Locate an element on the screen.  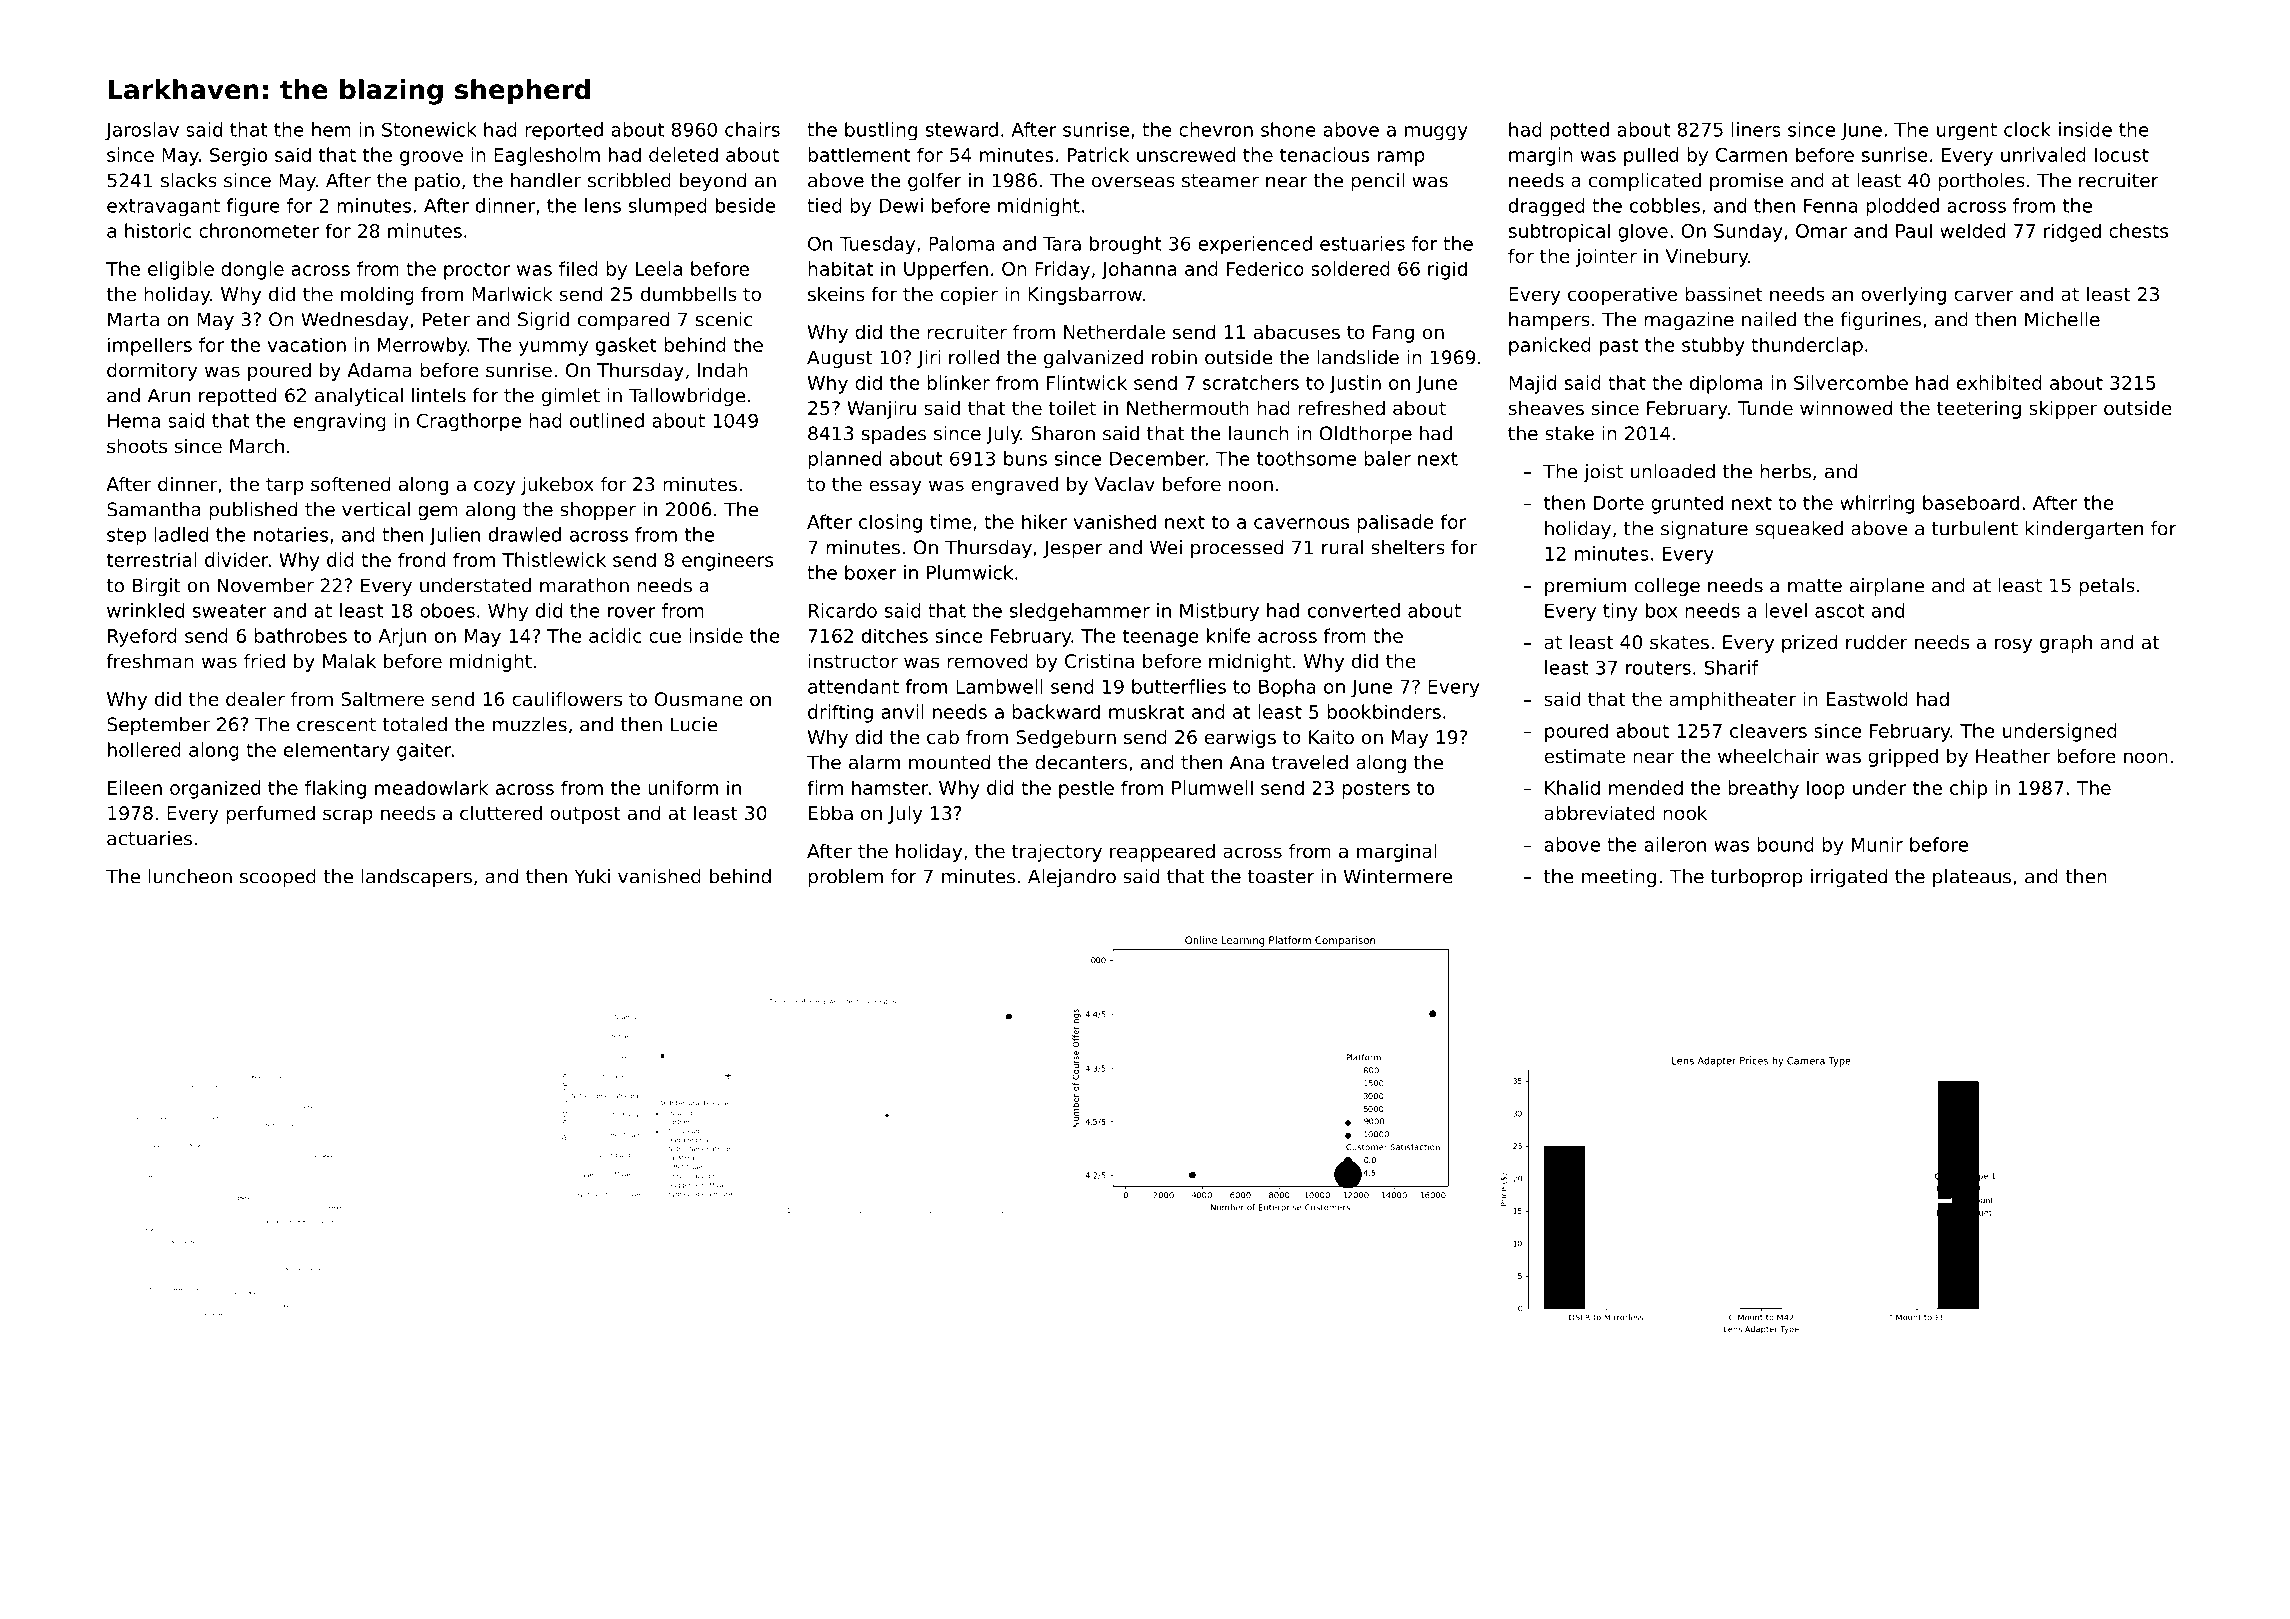
chevron is located at coordinates (1216, 129).
